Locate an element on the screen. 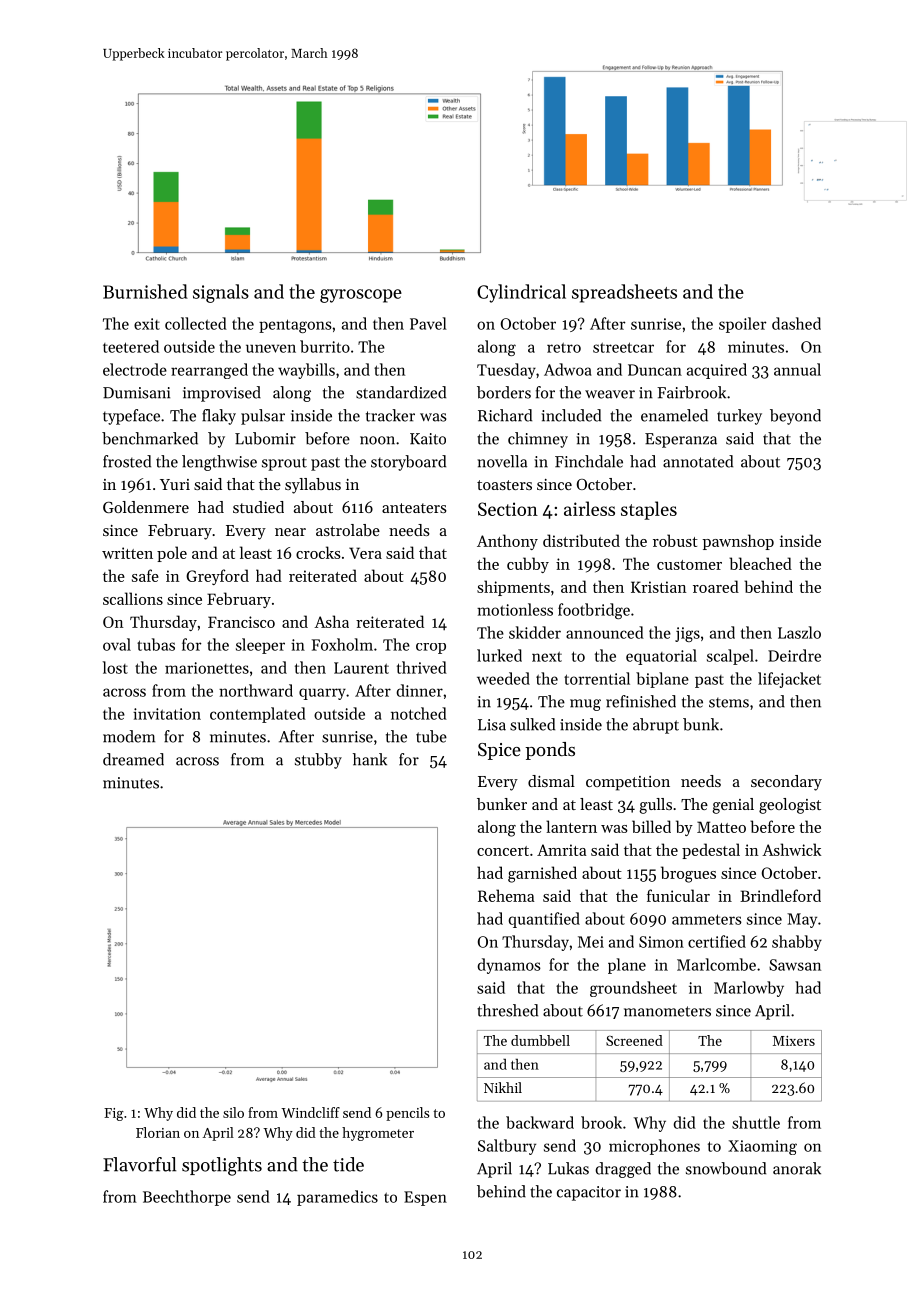  dreamed is located at coordinates (133, 759).
